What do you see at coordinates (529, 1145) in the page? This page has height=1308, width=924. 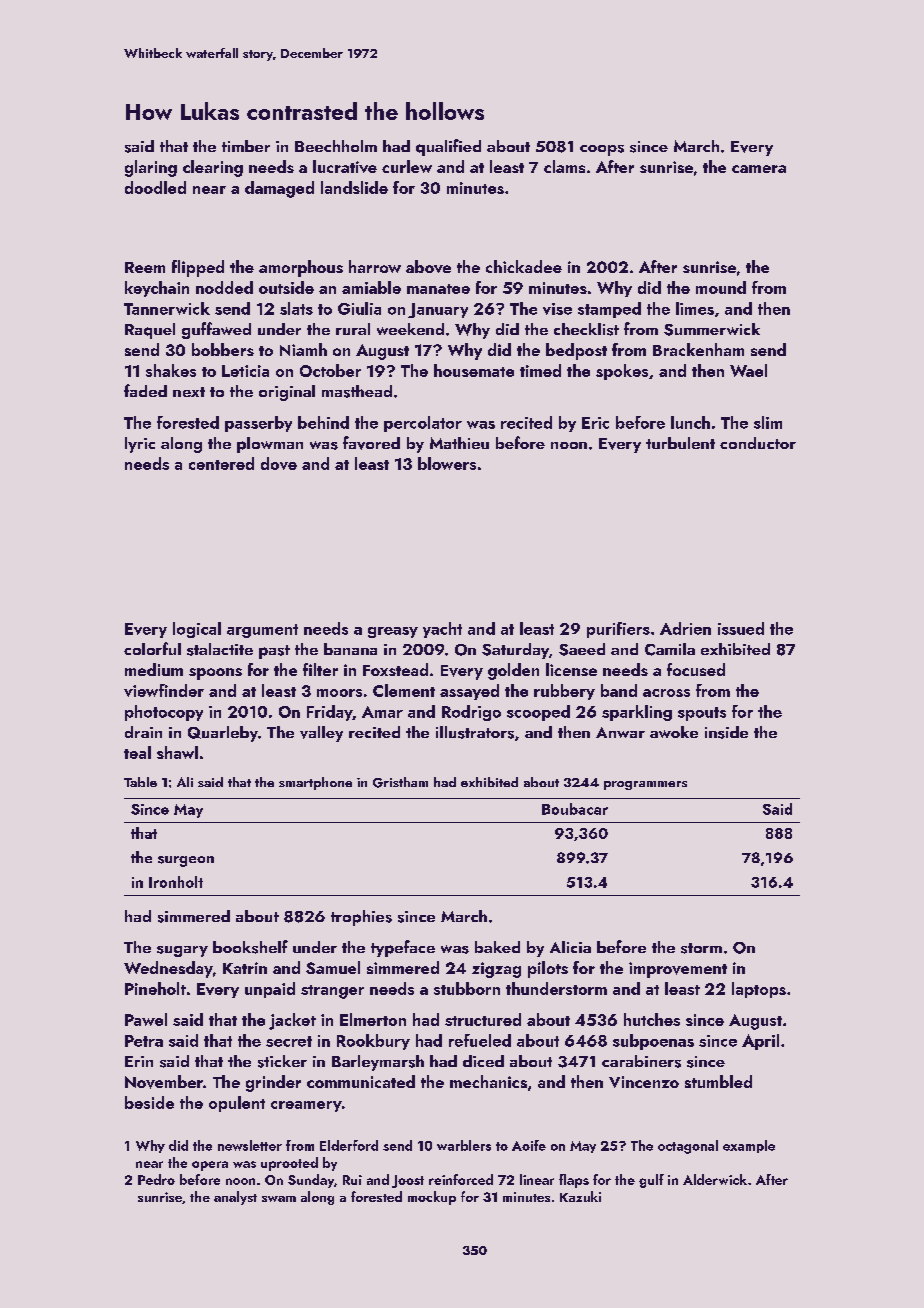 I see `Aoife` at bounding box center [529, 1145].
